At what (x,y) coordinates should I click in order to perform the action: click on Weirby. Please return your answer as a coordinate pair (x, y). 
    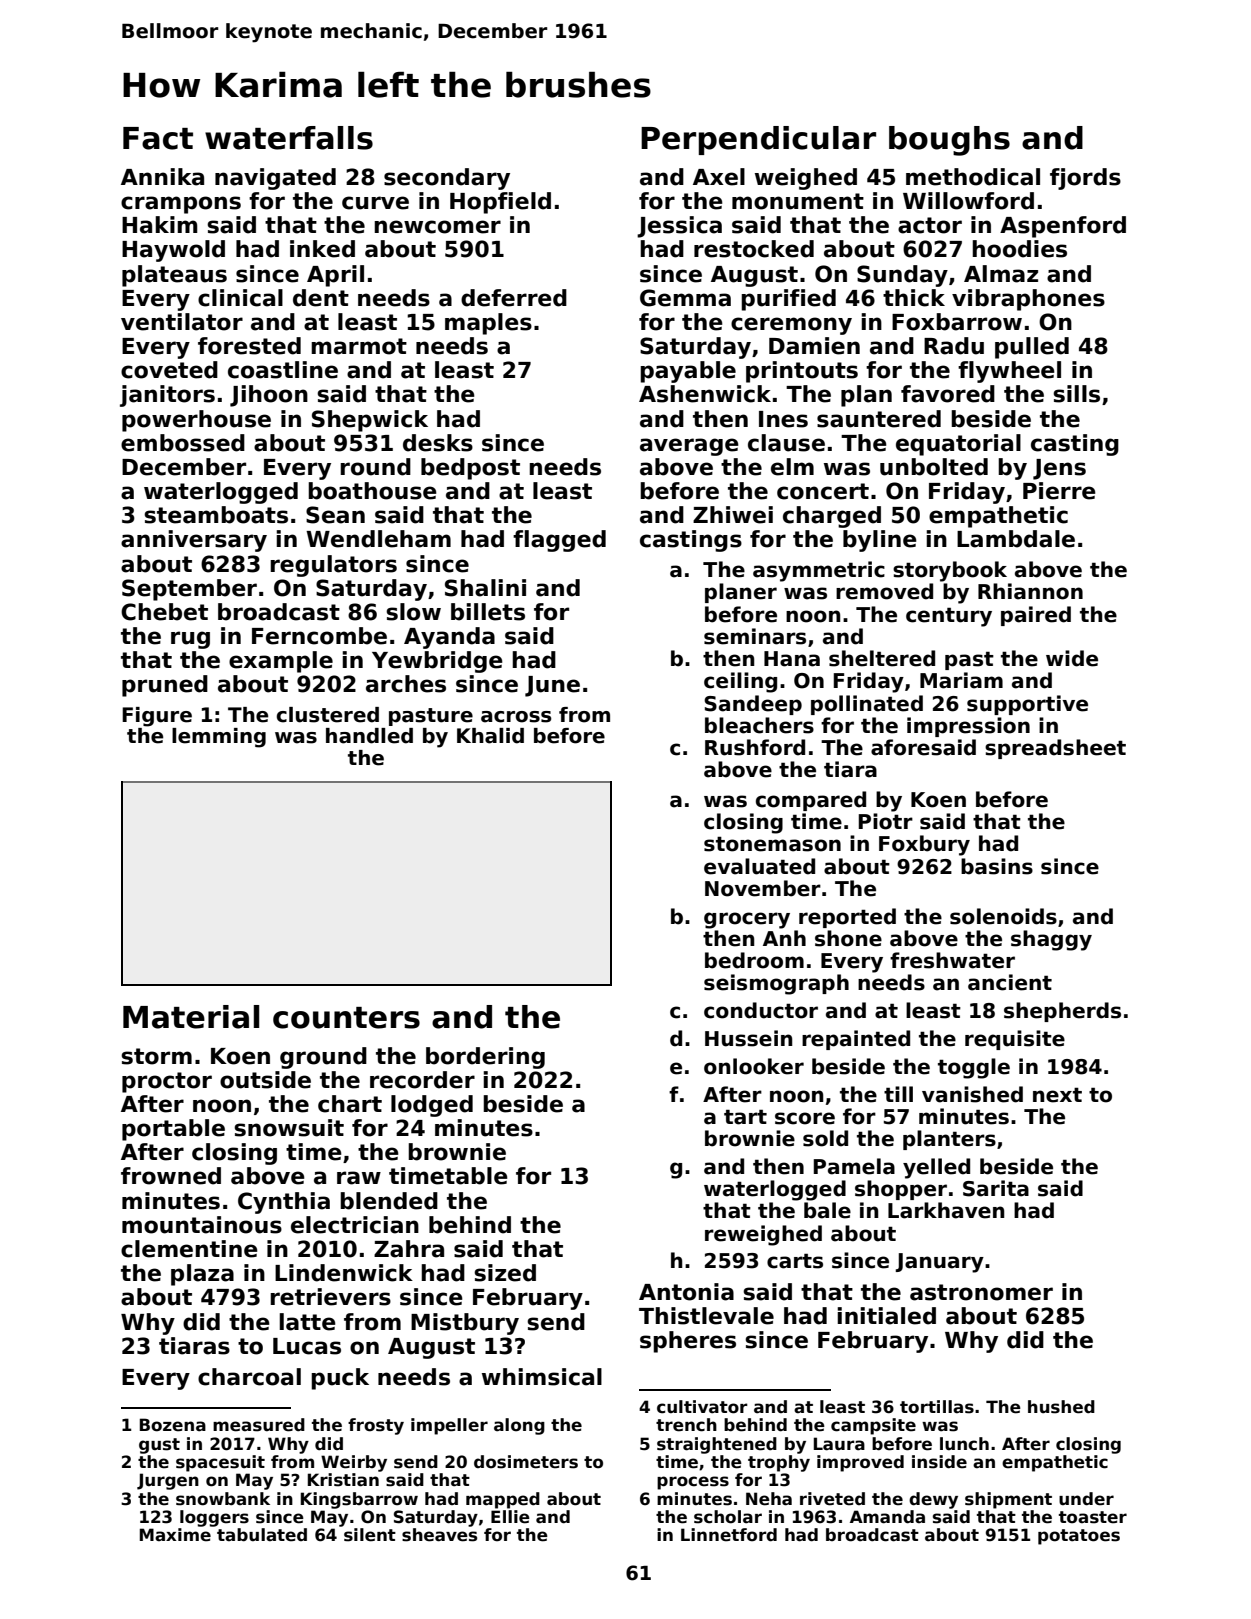
    Looking at the image, I should click on (354, 1463).
